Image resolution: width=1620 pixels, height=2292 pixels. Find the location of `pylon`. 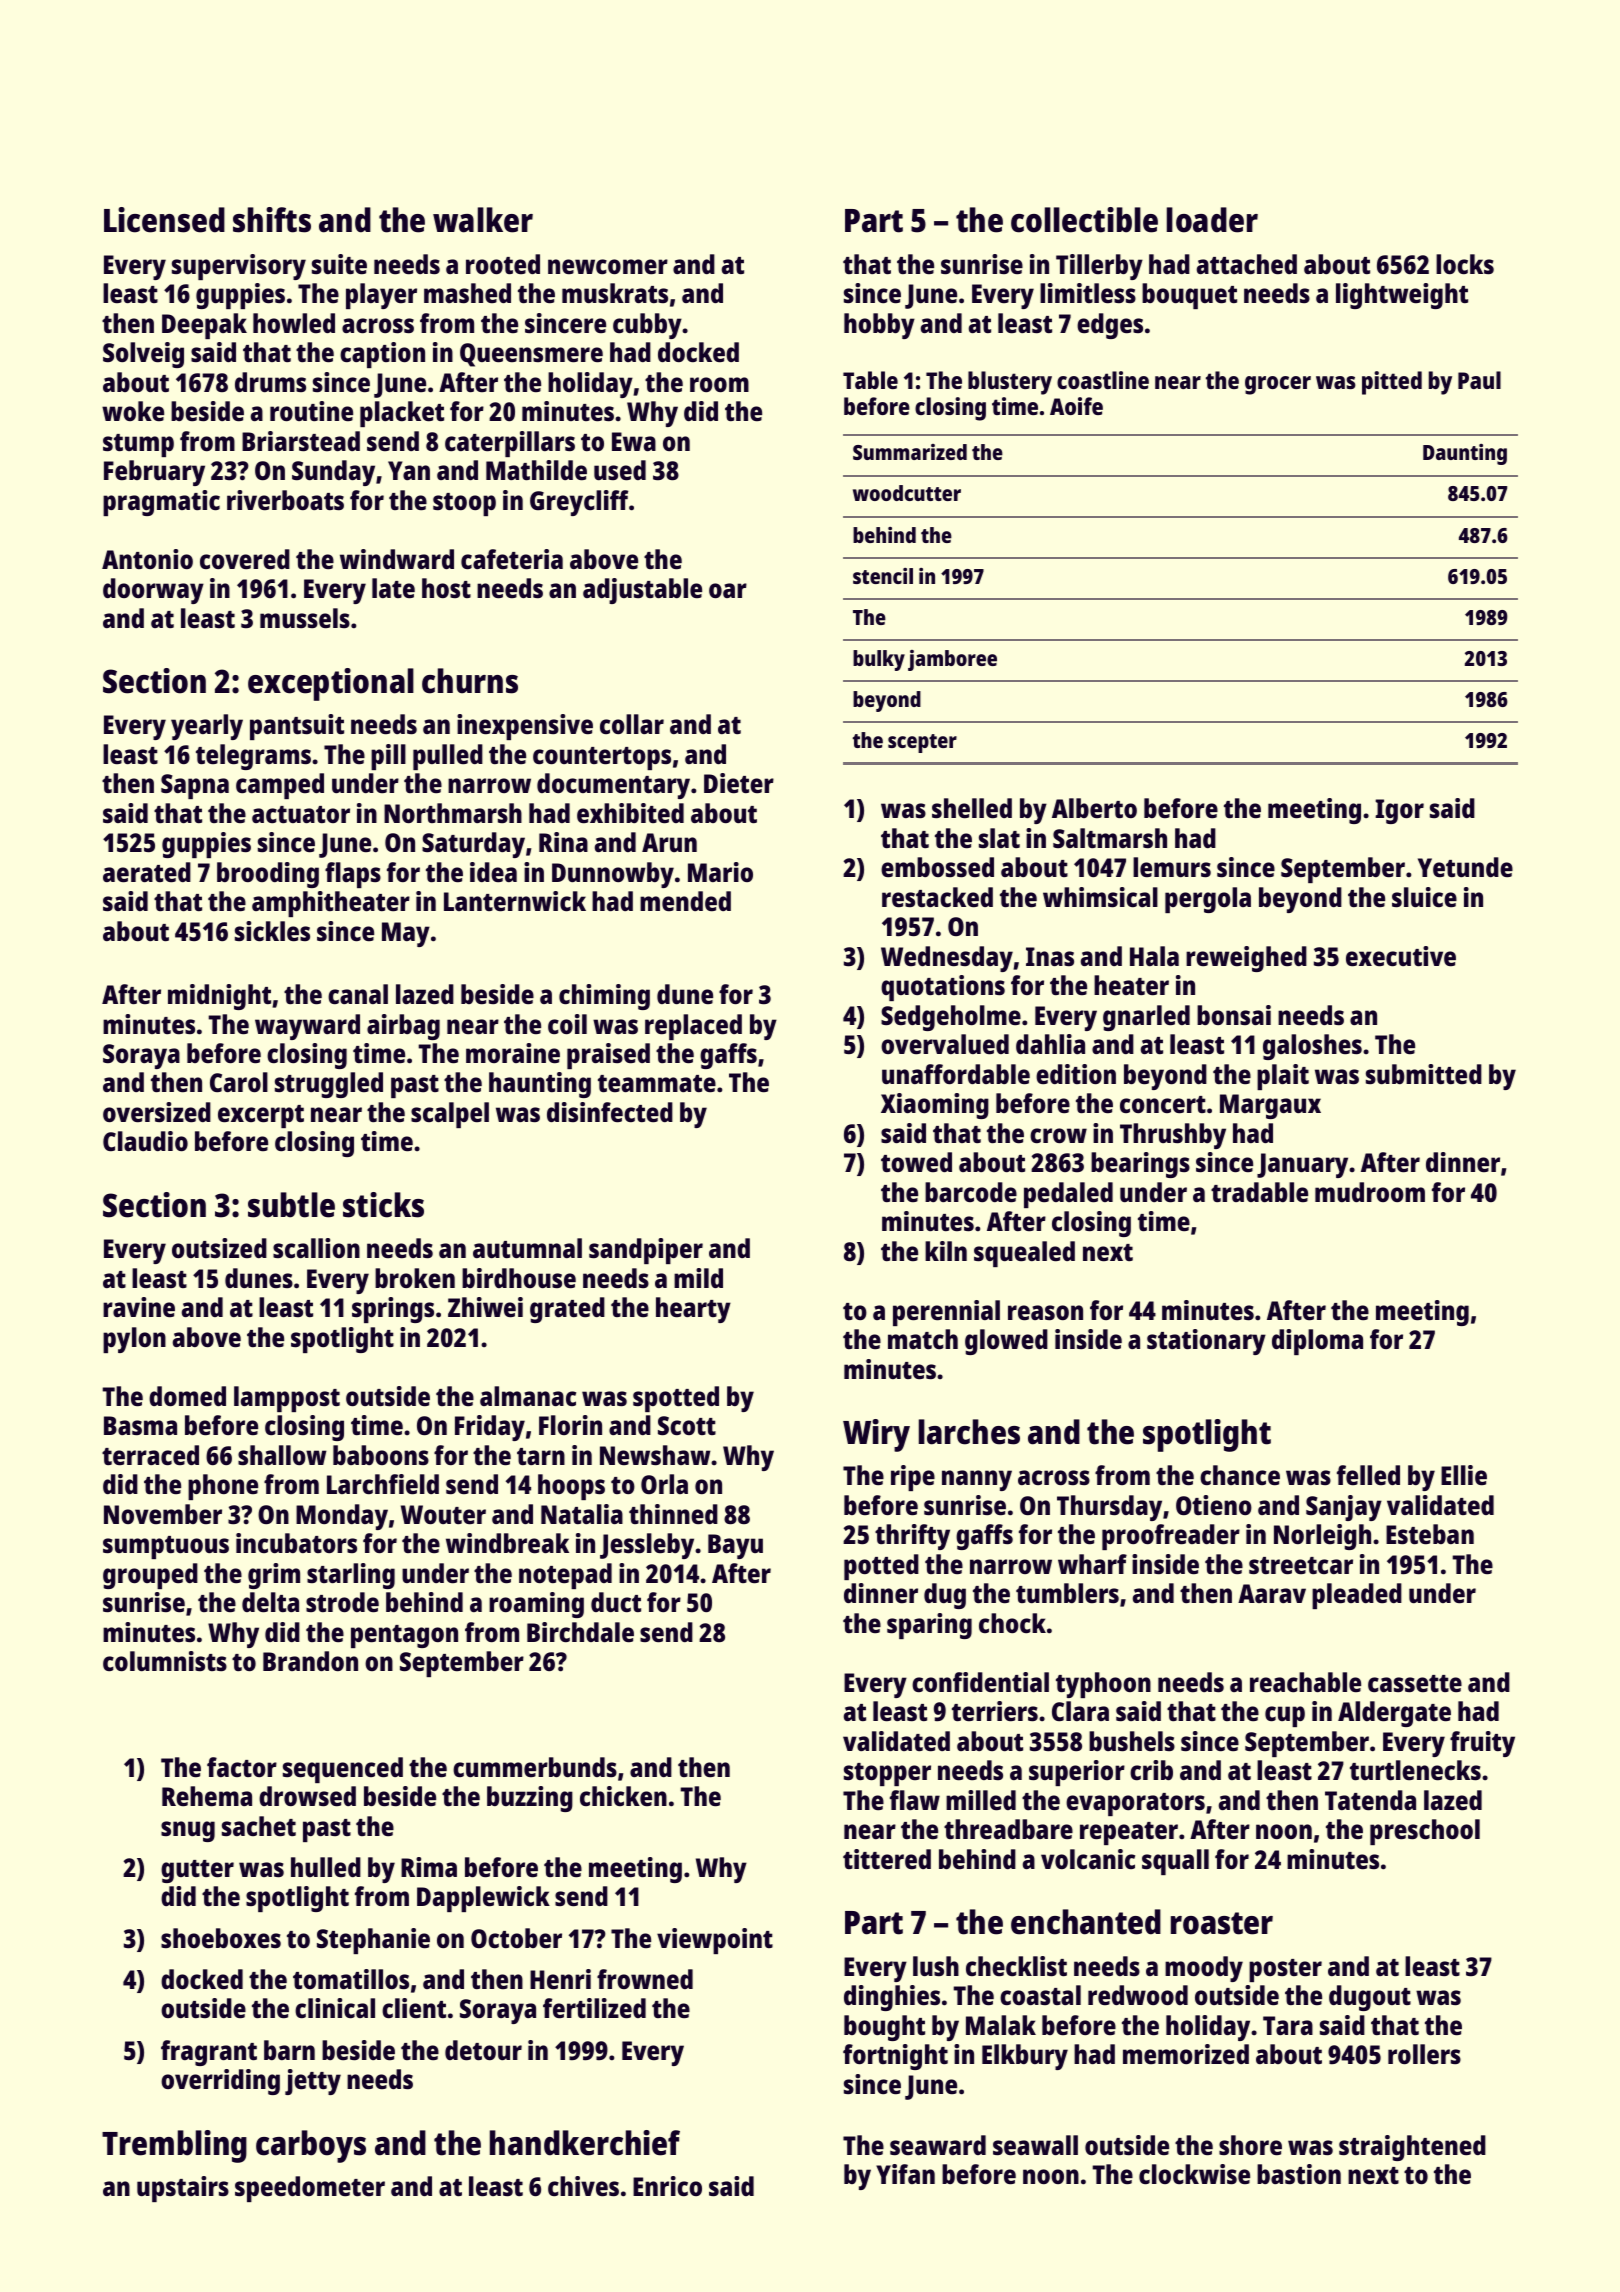

pylon is located at coordinates (134, 1340).
